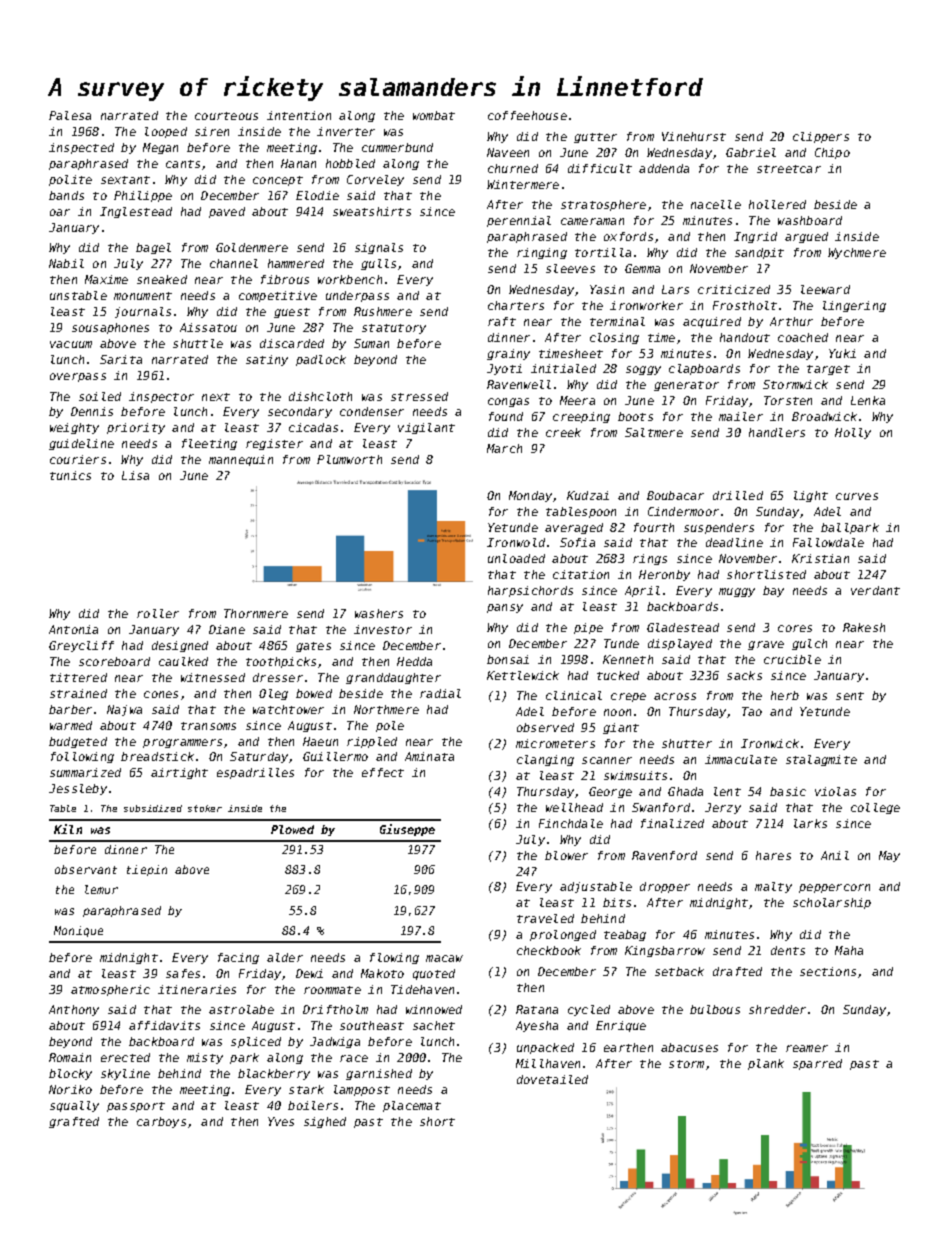  What do you see at coordinates (618, 675) in the document?
I see `tucked` at bounding box center [618, 675].
